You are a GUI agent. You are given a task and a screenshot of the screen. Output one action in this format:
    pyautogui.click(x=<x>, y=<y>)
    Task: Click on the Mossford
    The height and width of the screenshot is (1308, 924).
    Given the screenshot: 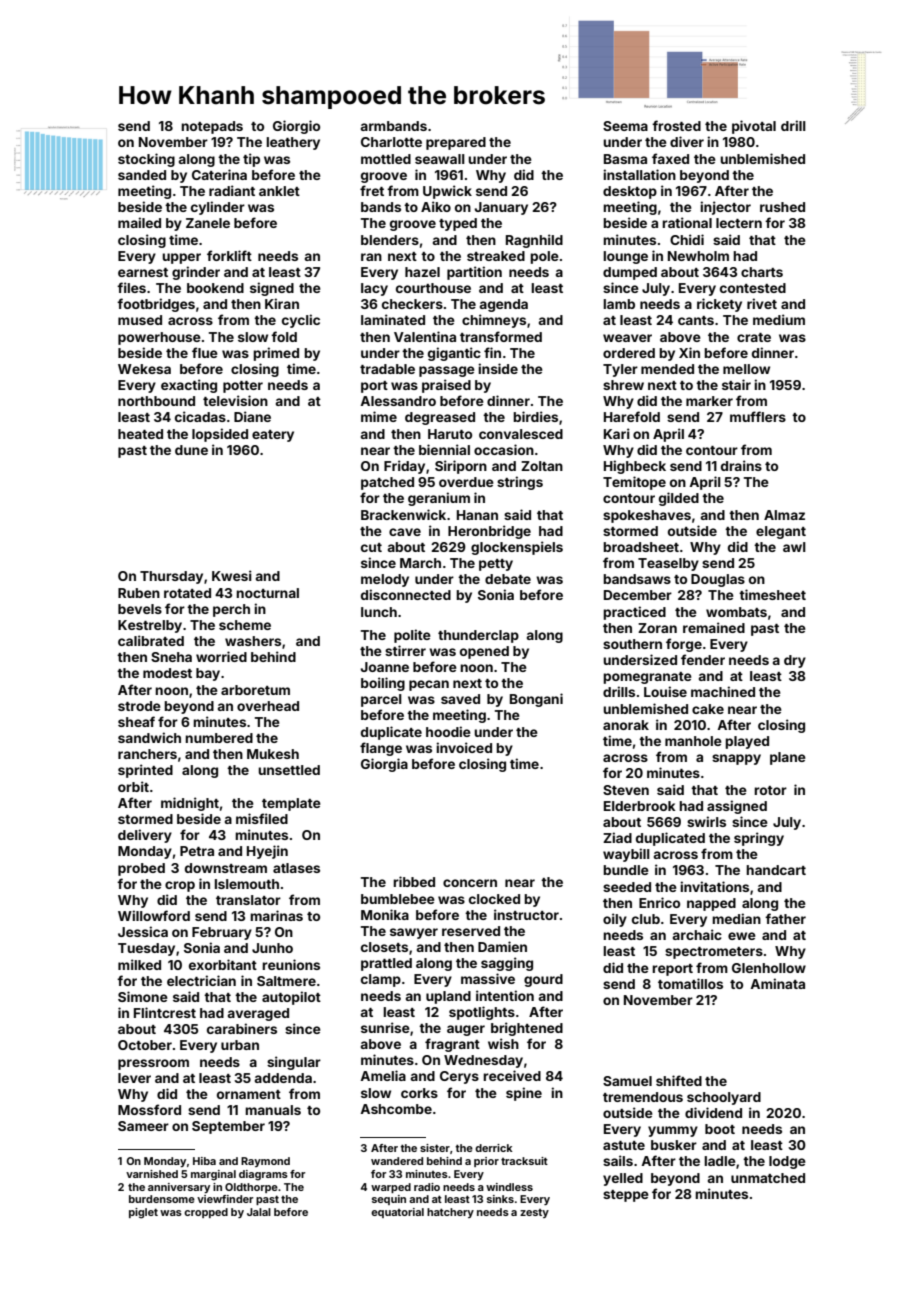 What is the action you would take?
    pyautogui.click(x=149, y=1109)
